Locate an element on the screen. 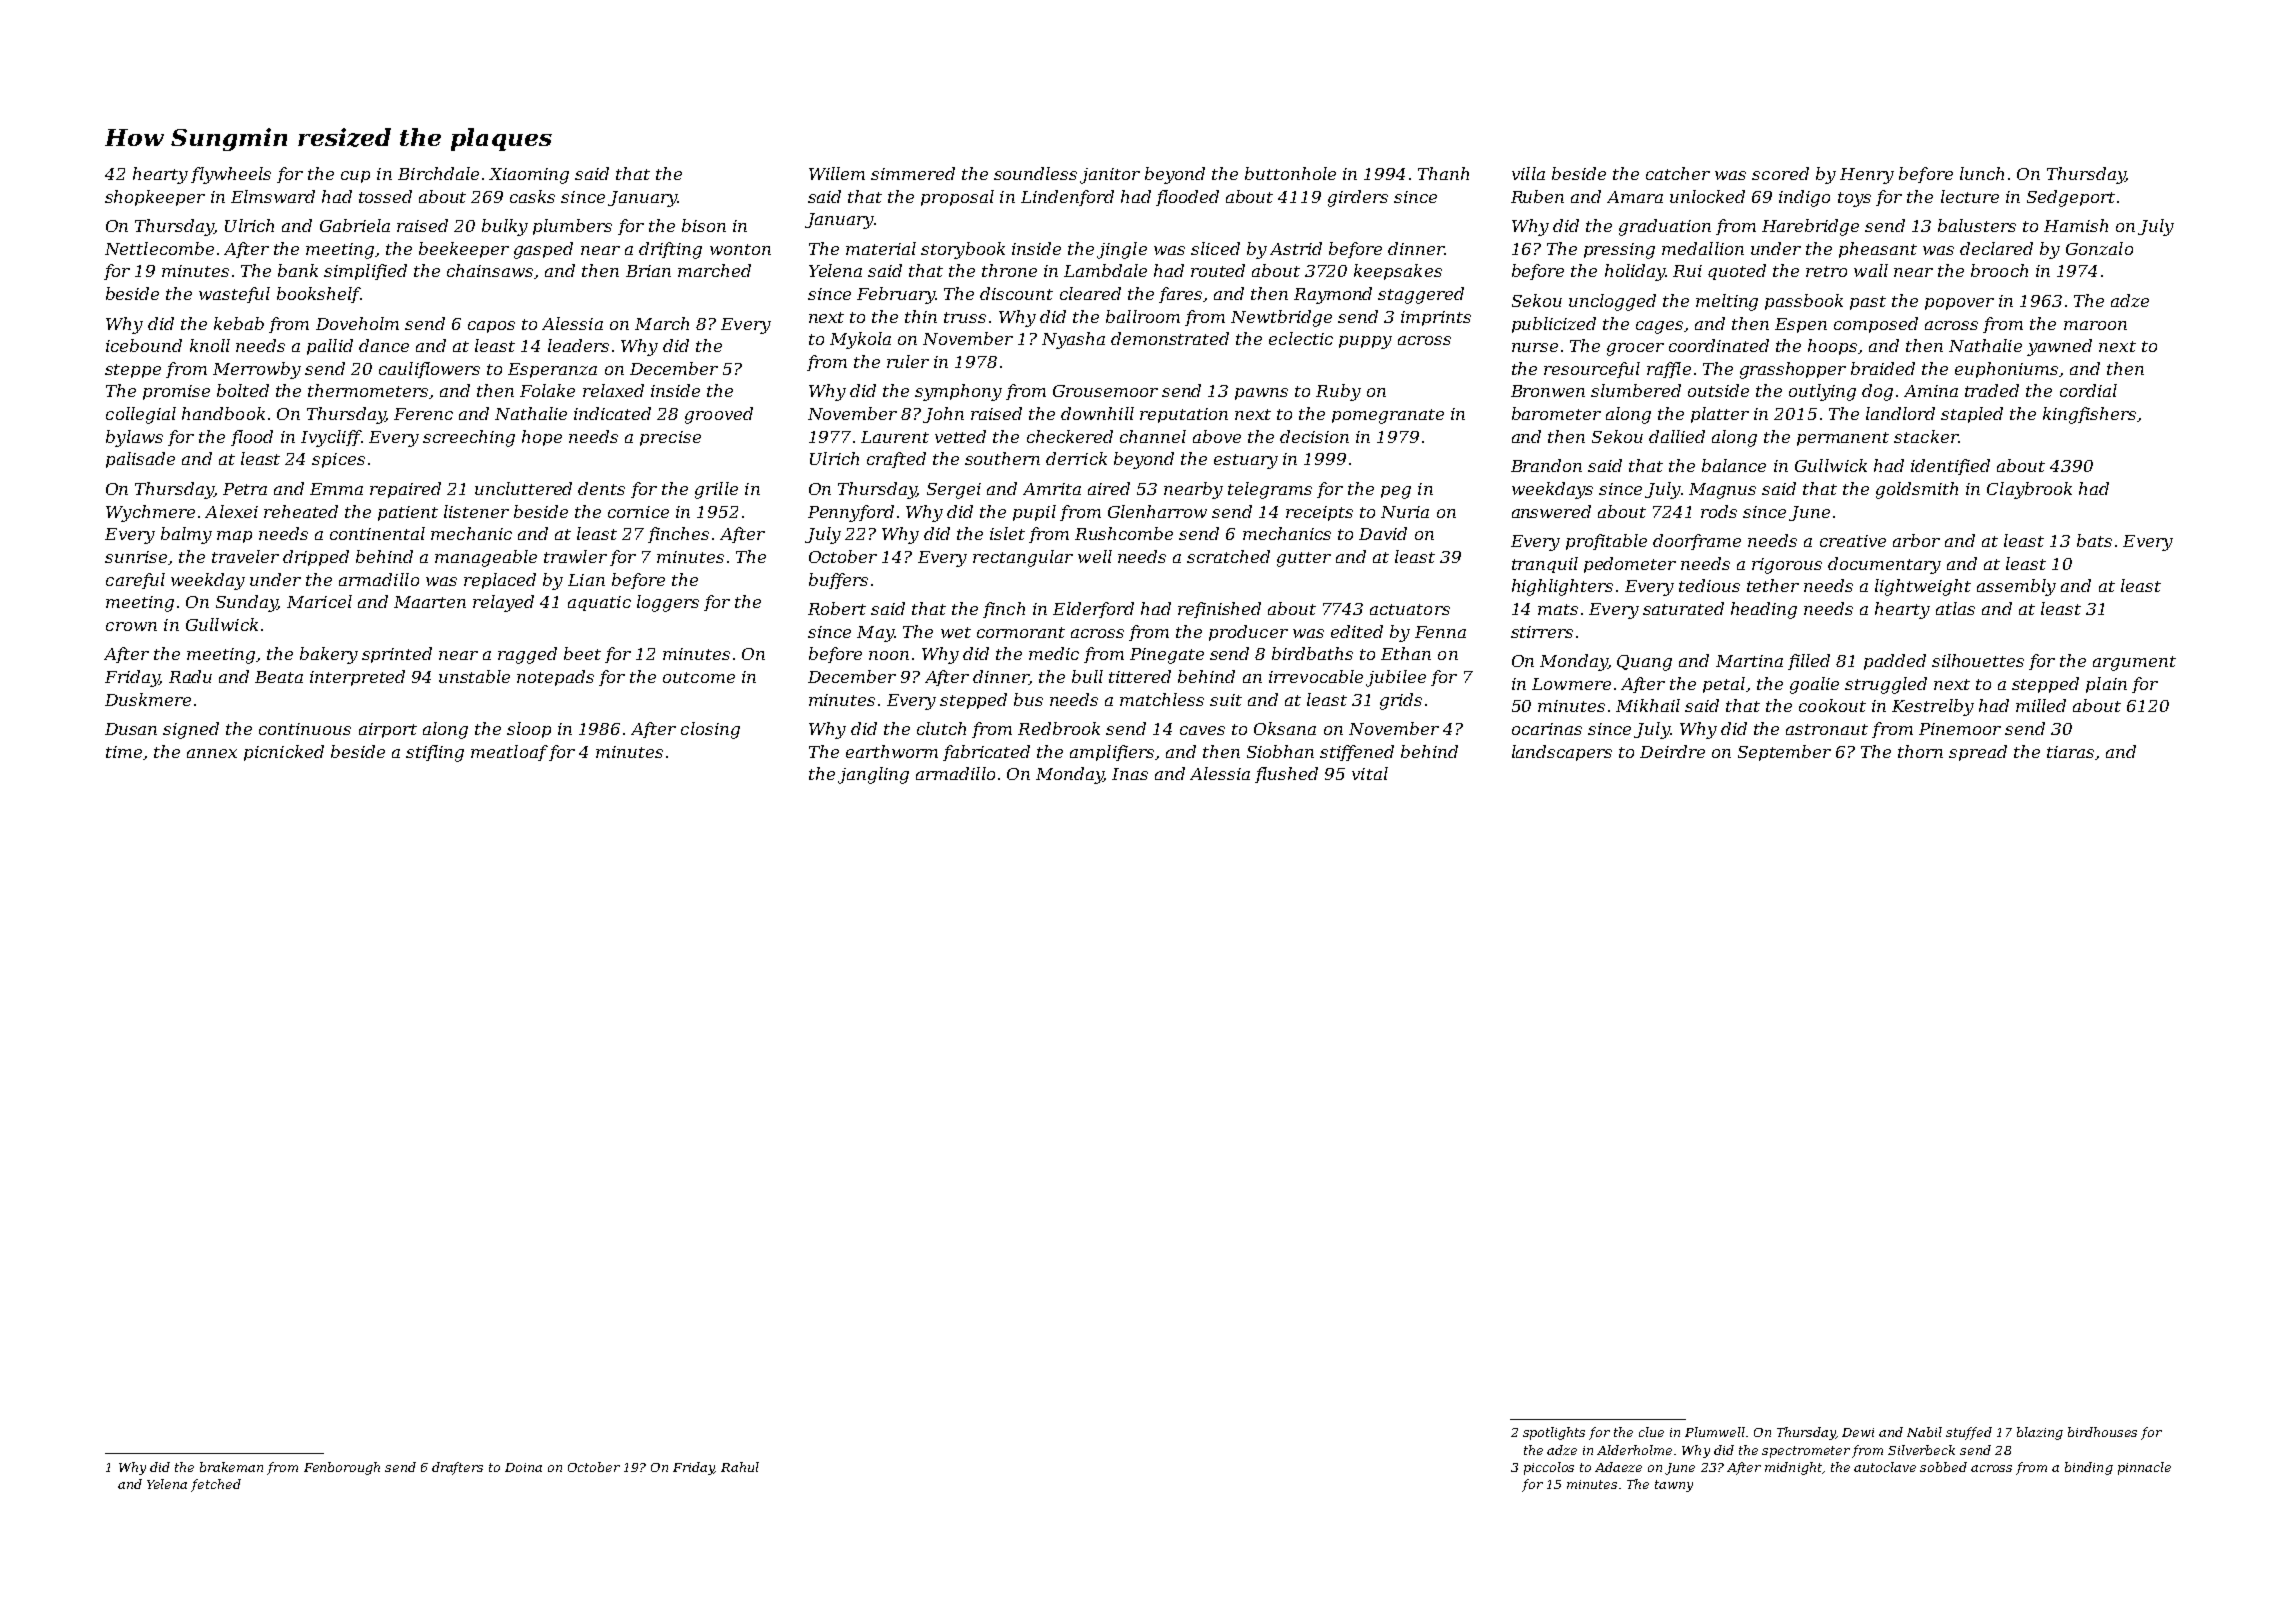 This screenshot has width=2284, height=1615. assembly is located at coordinates (2016, 587).
